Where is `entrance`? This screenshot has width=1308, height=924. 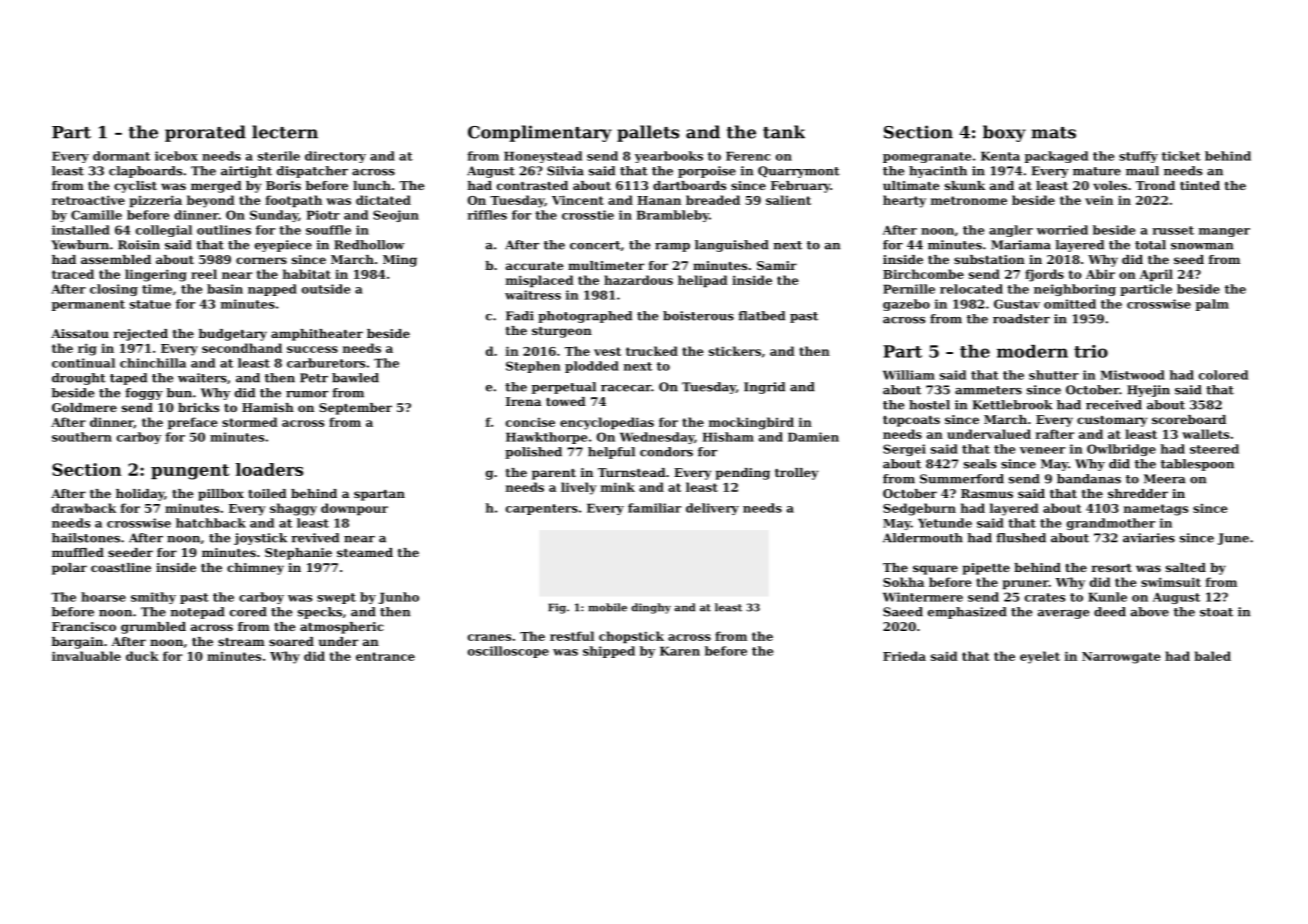
entrance is located at coordinates (385, 656).
